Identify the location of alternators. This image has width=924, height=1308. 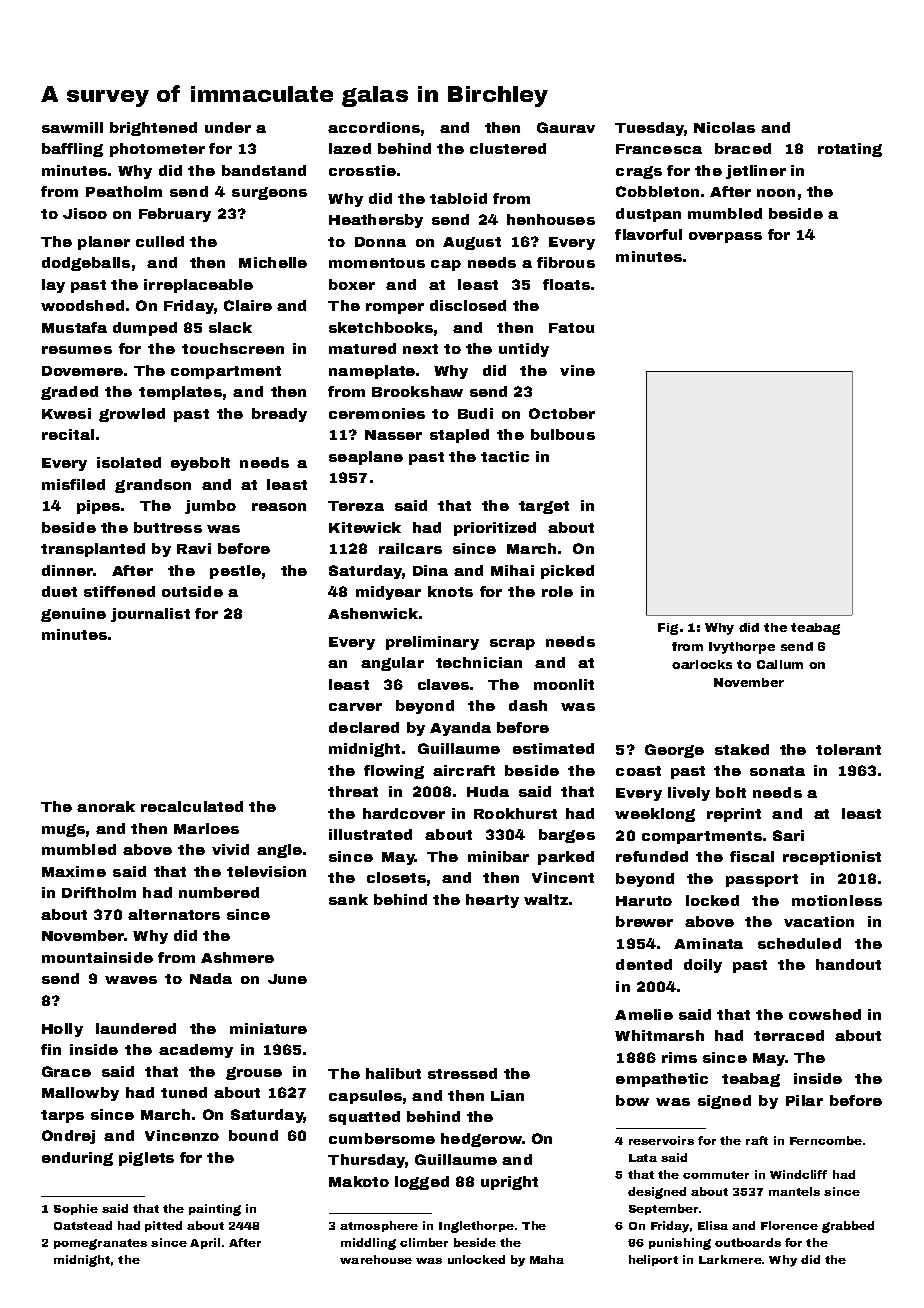
(174, 914).
